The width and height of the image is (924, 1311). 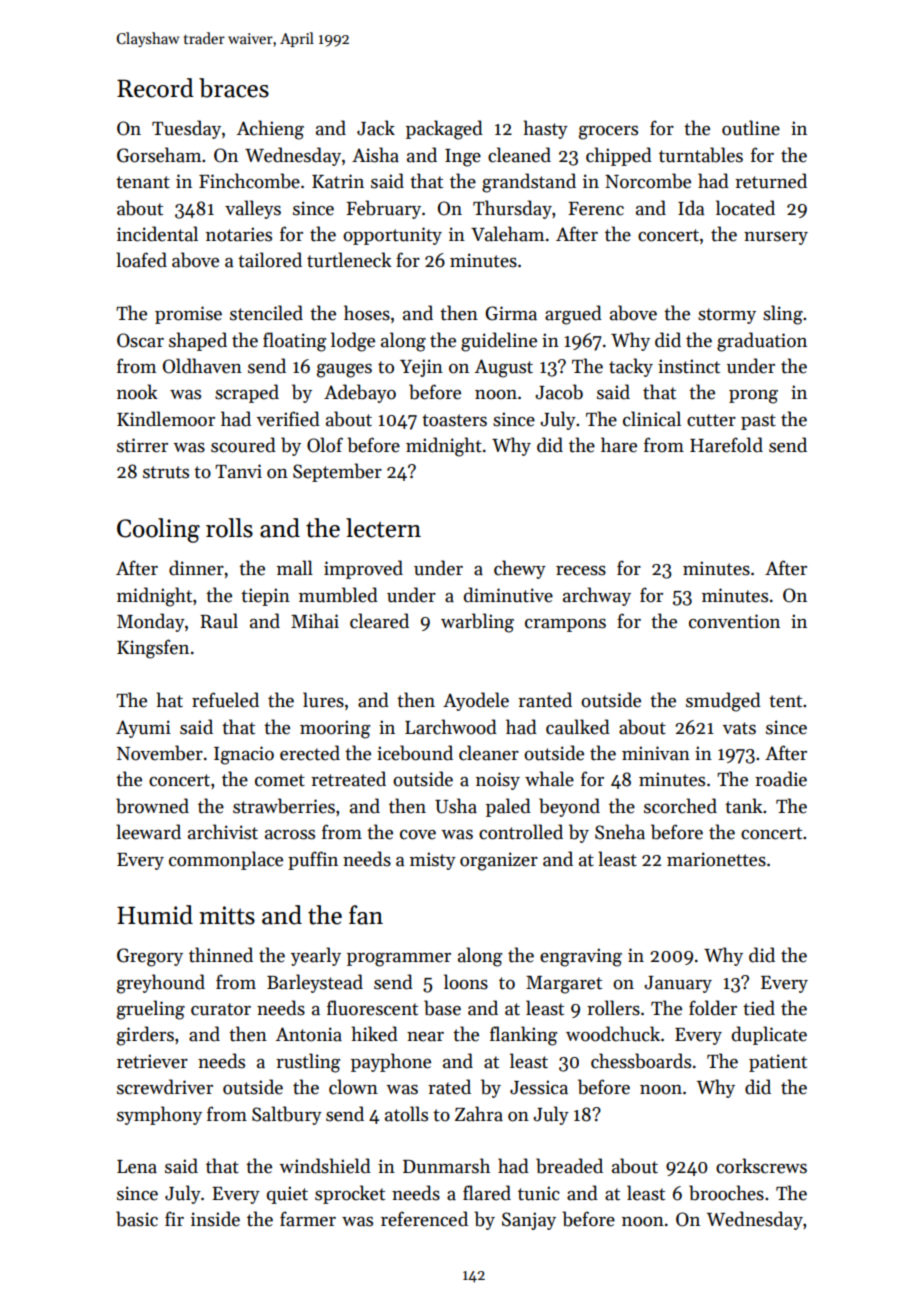 I want to click on minivan, so click(x=656, y=753).
